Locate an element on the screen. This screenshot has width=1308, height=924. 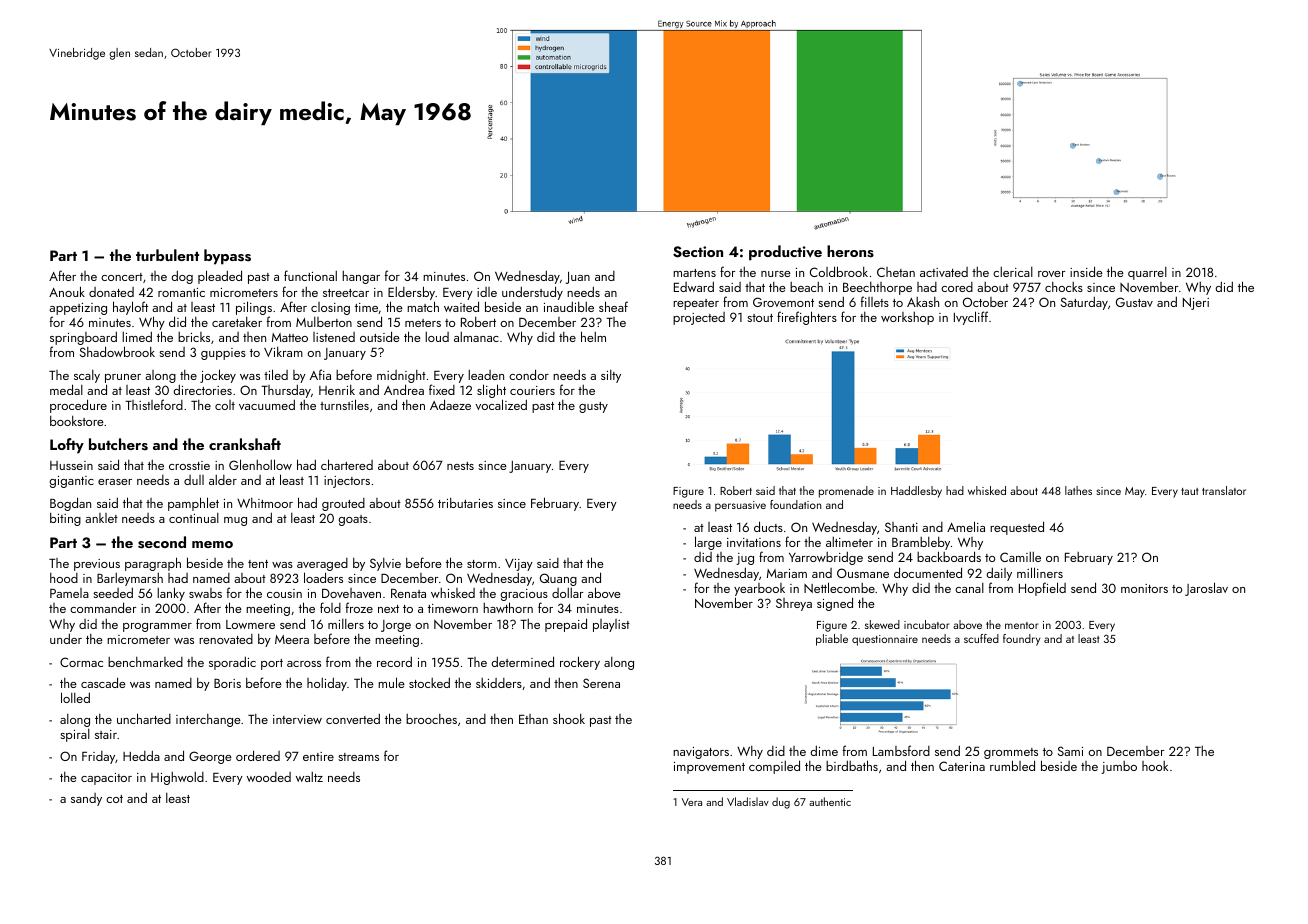
Gustav is located at coordinates (1134, 302).
